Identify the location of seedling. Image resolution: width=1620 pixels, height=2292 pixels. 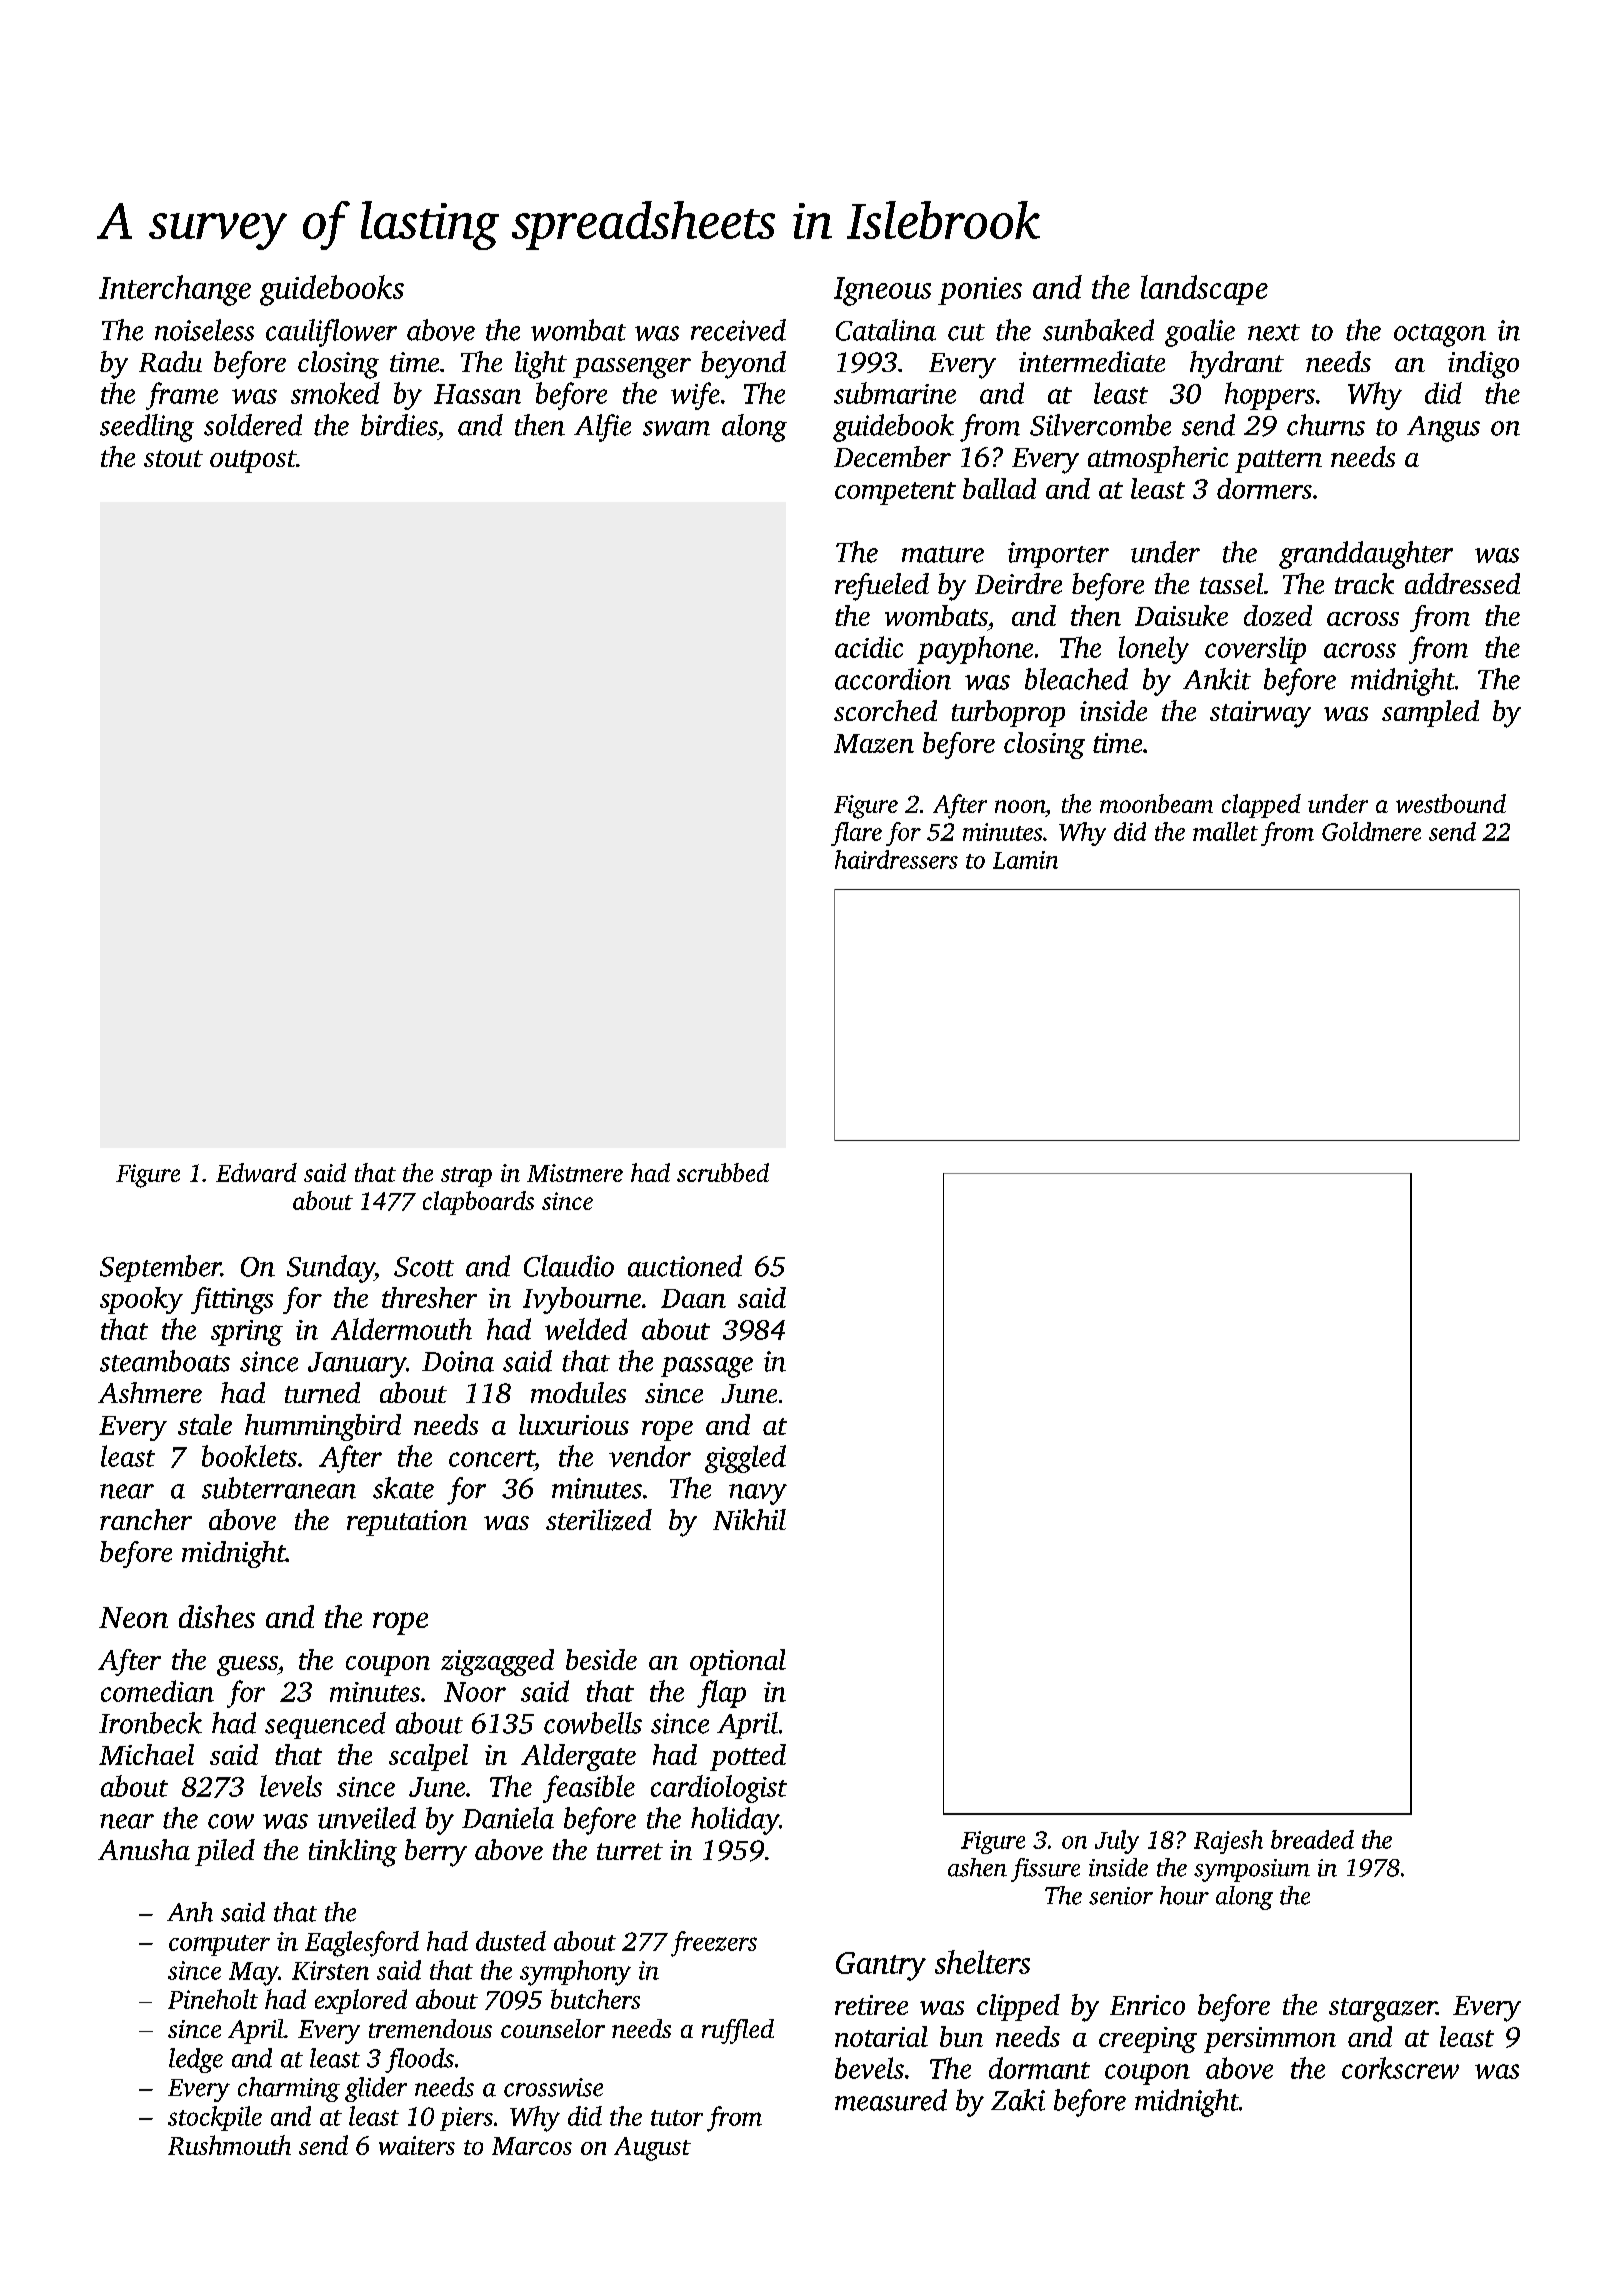
(147, 428).
